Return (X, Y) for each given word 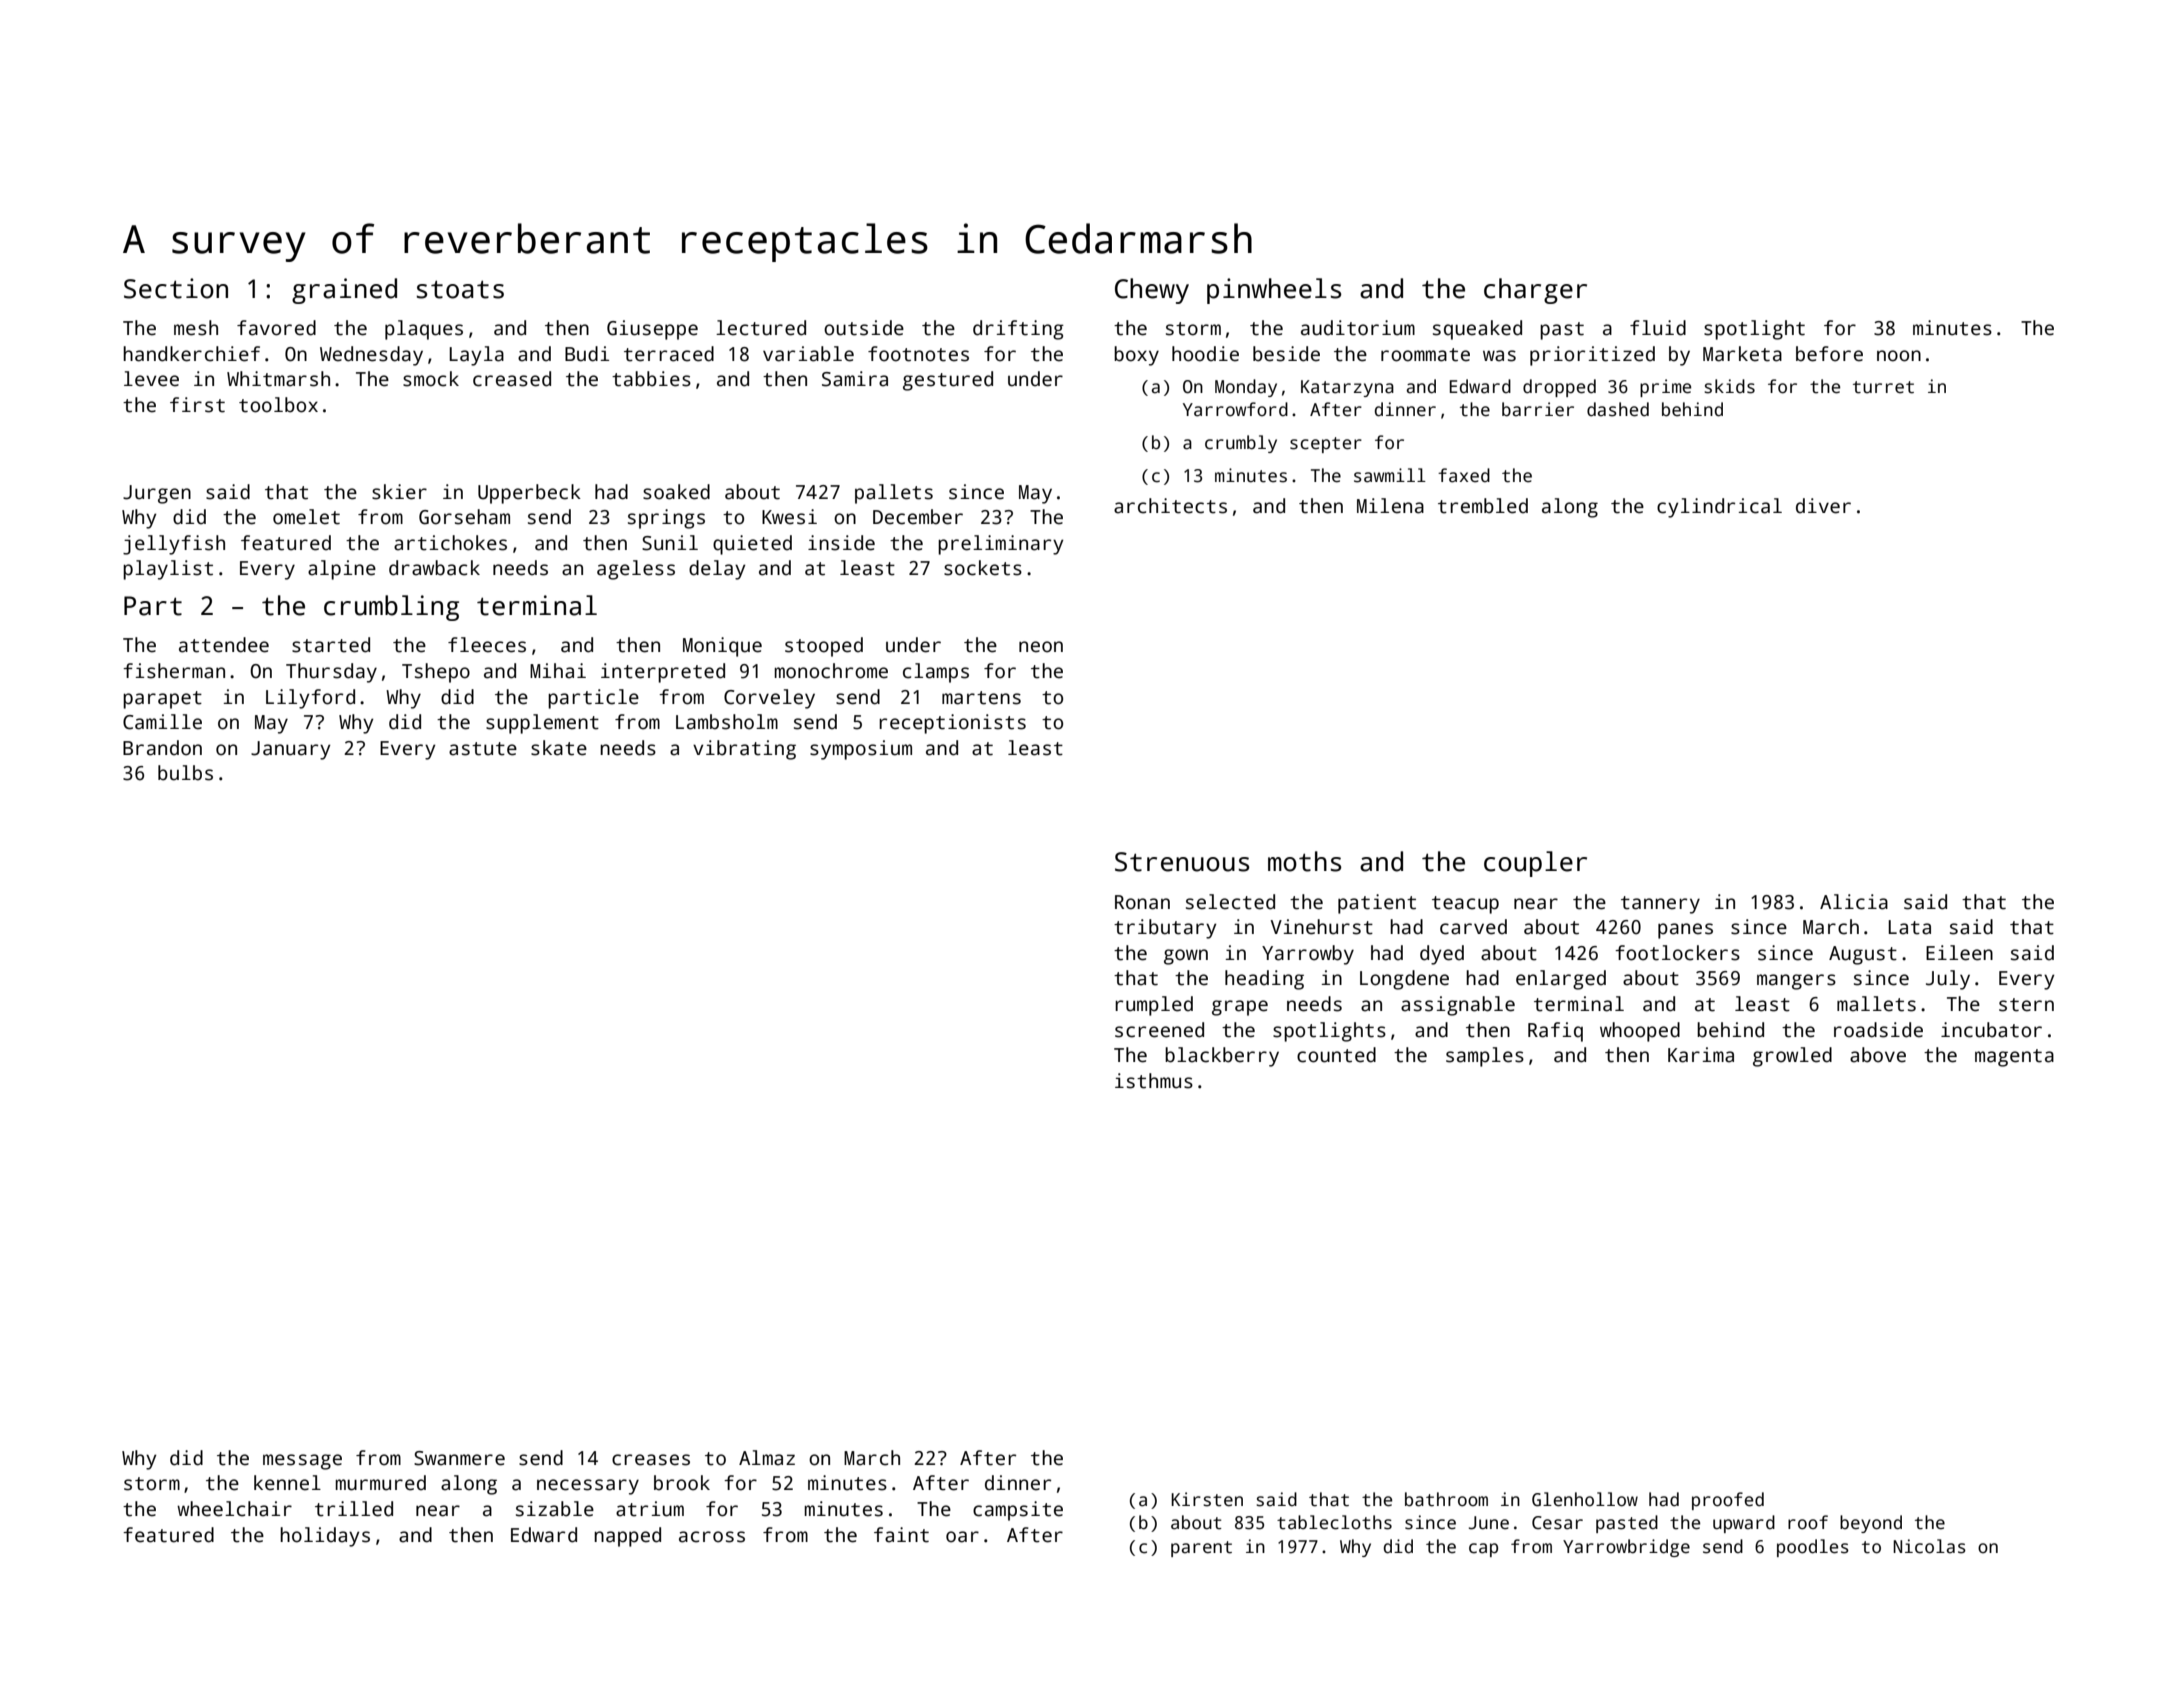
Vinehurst (1321, 927)
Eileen (1959, 953)
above (1878, 1055)
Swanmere (459, 1458)
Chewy (1152, 291)
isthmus (1154, 1081)
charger (1535, 291)
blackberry (1222, 1057)
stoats (460, 289)
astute (483, 749)
